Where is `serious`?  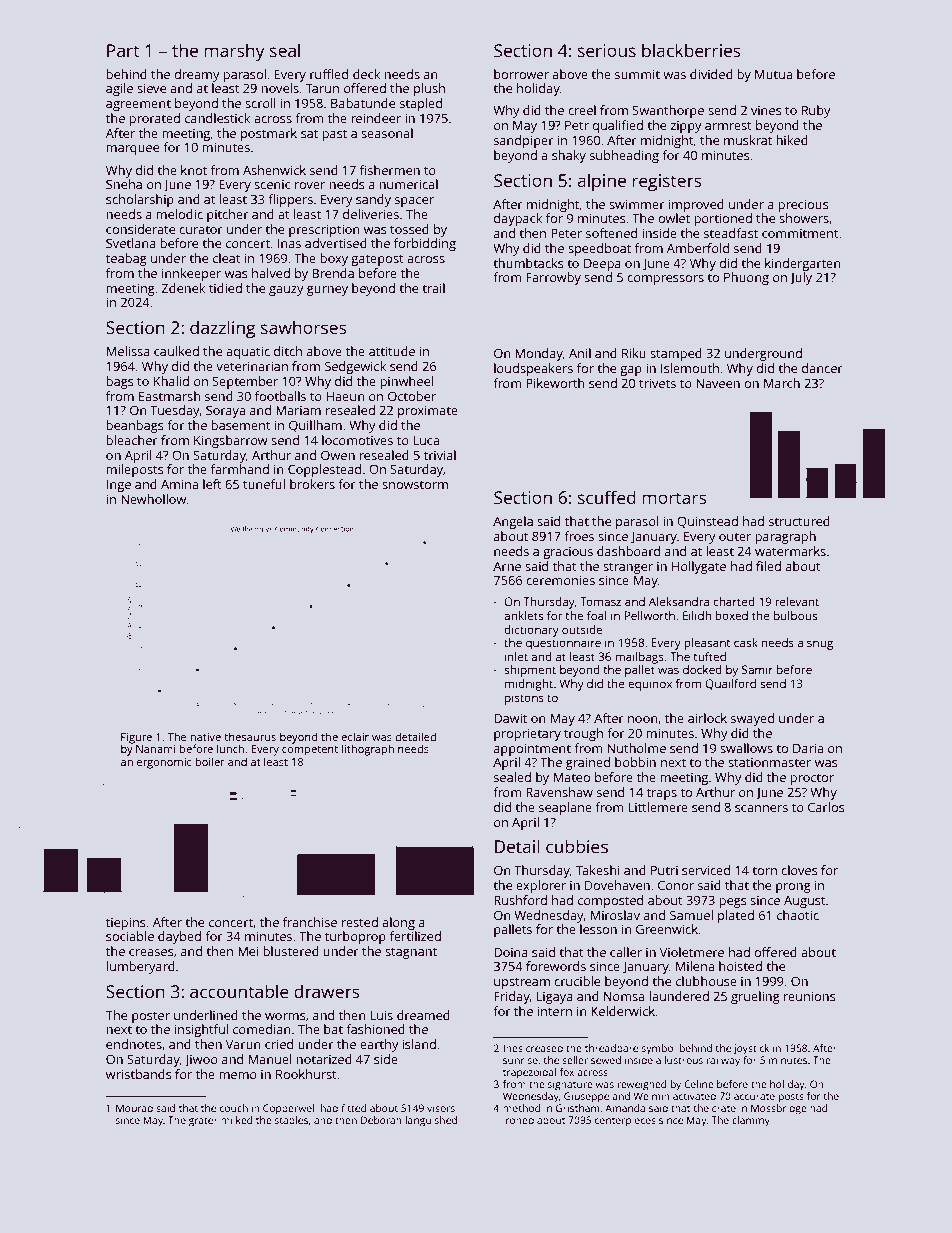 serious is located at coordinates (607, 50).
